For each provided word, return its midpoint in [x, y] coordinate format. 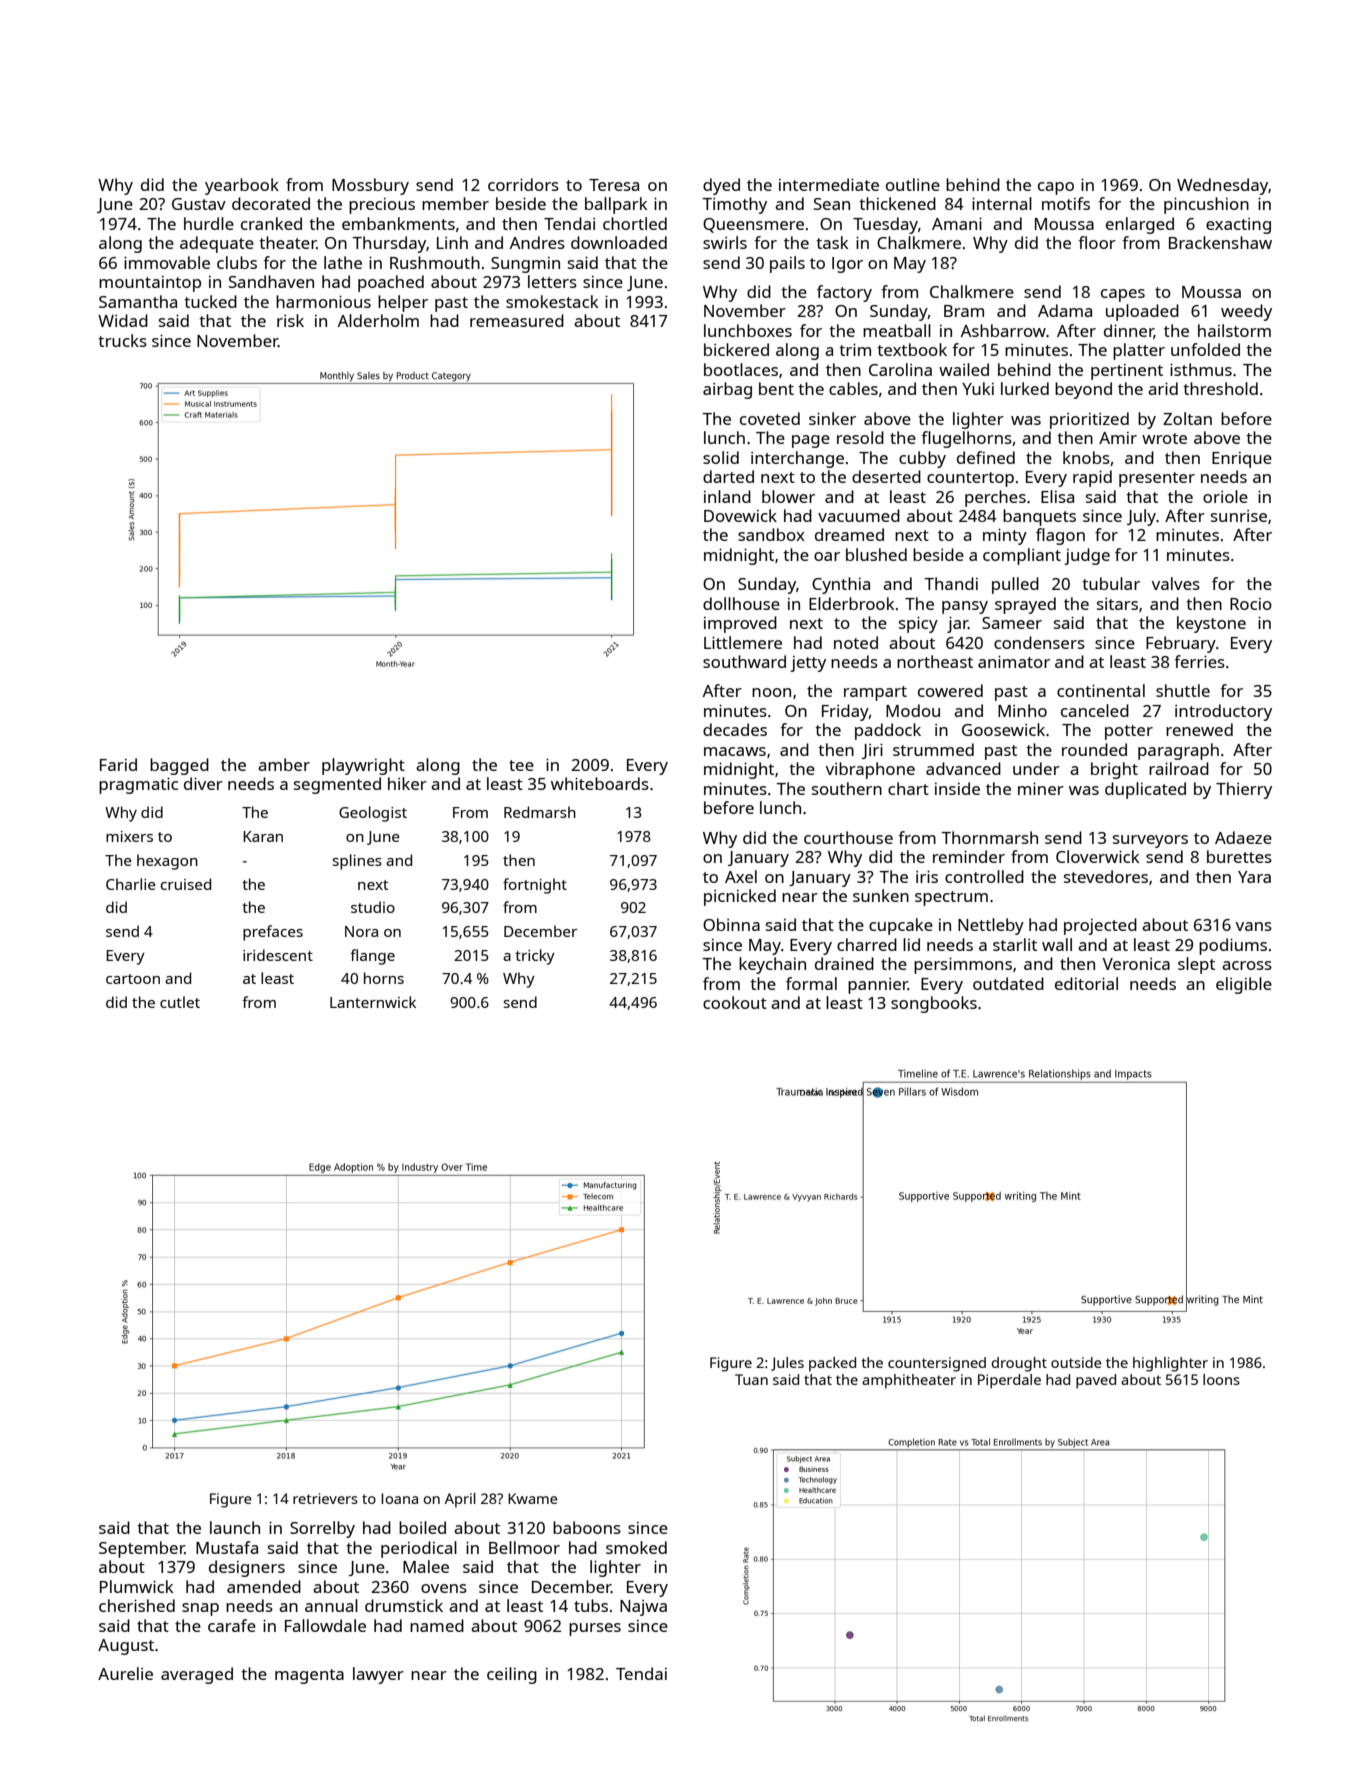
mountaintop [150, 284]
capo [1056, 188]
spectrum [951, 898]
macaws [735, 751]
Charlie [131, 884]
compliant [1022, 556]
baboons [587, 1527]
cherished [137, 1605]
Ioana [399, 1498]
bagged [179, 766]
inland [727, 496]
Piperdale [1009, 1381]
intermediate [829, 184]
